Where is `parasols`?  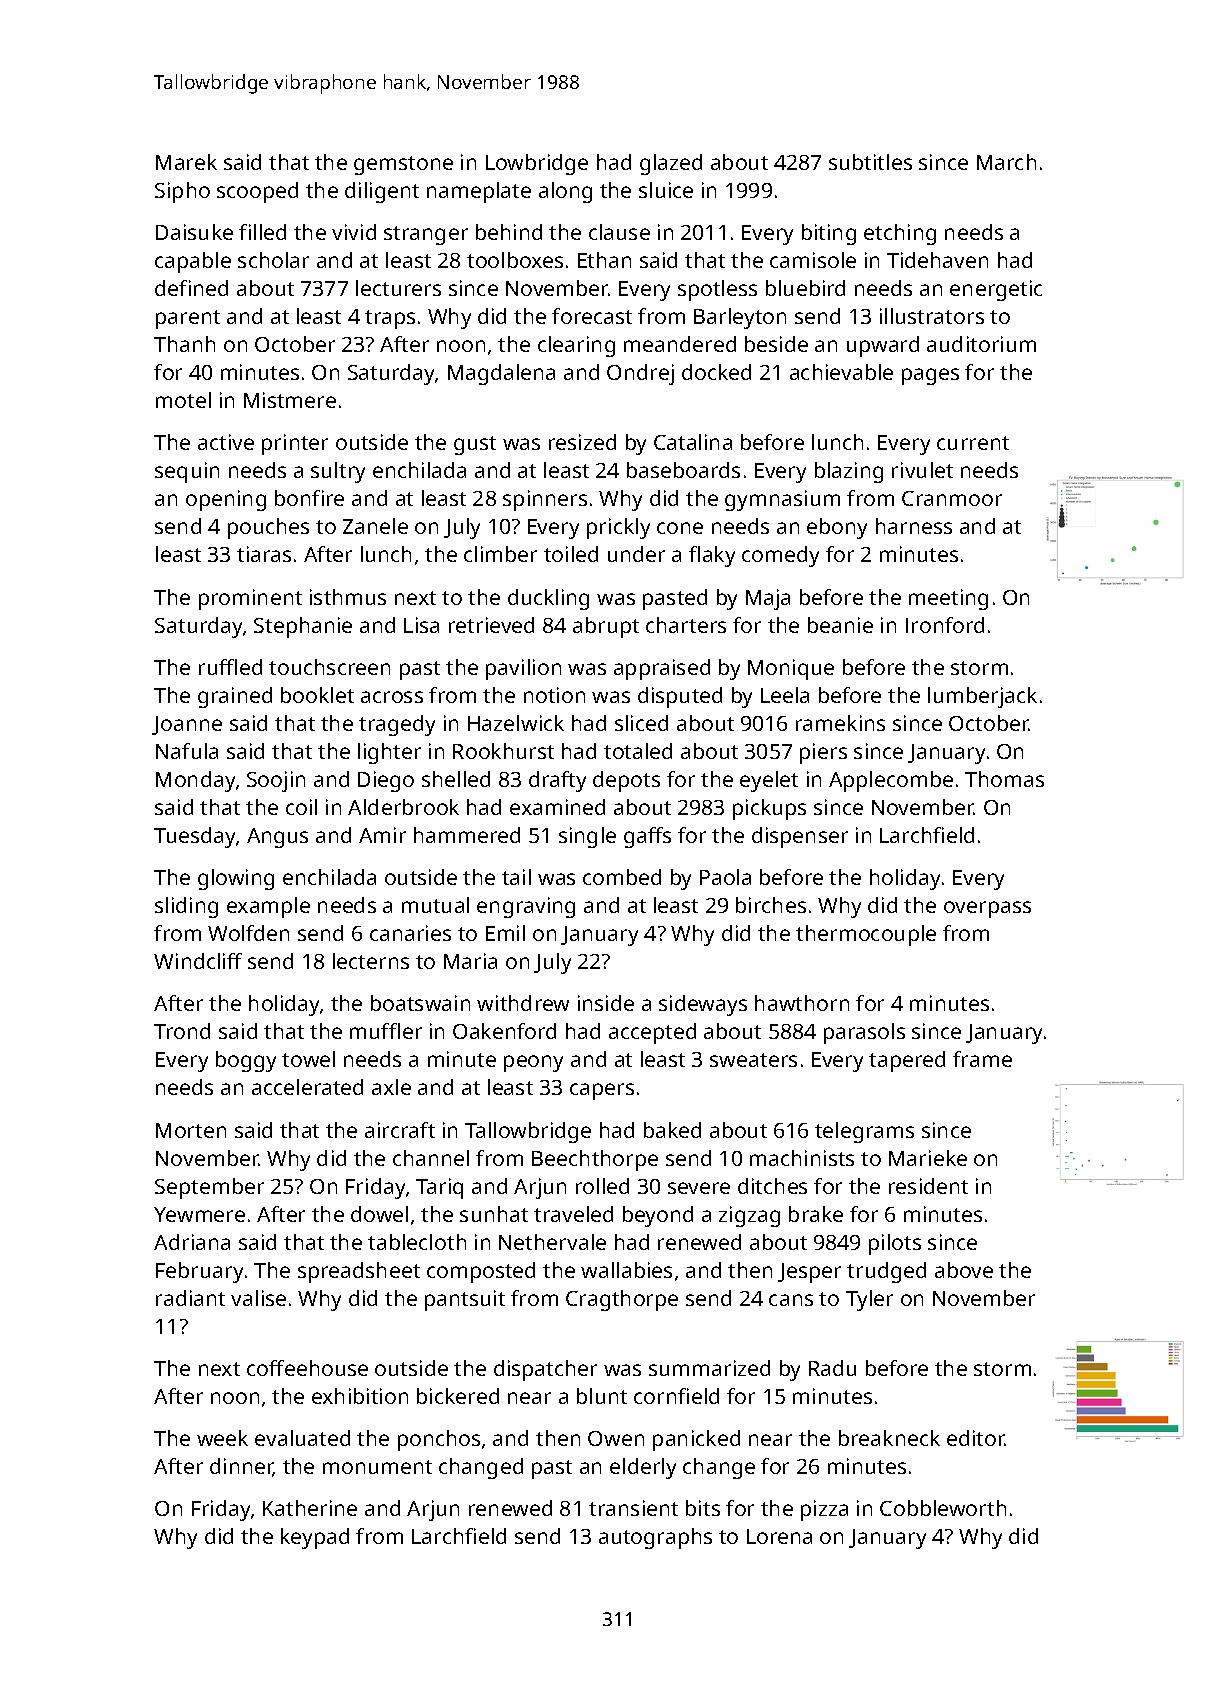
parasols is located at coordinates (864, 1033).
